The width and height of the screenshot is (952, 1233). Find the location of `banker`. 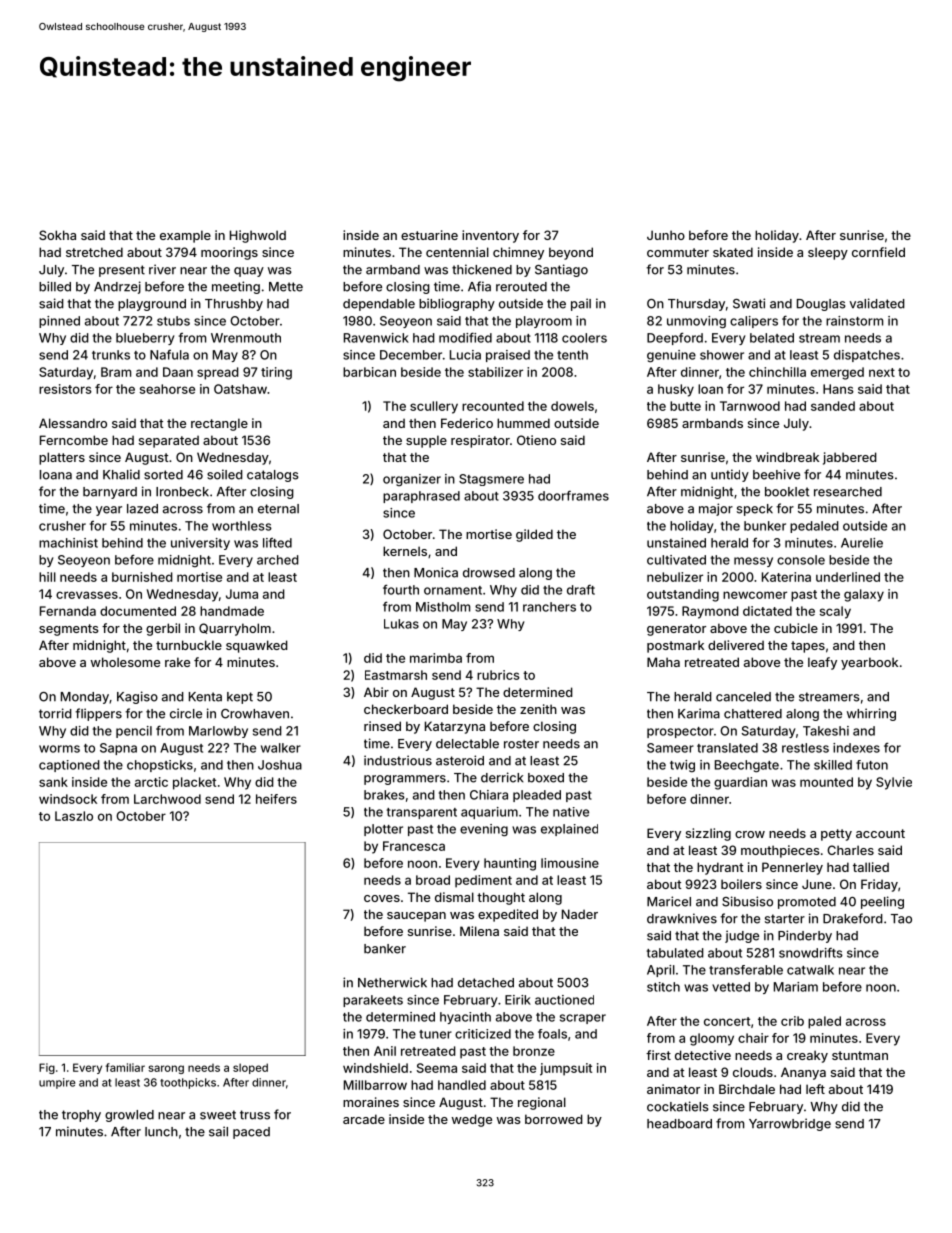

banker is located at coordinates (385, 949).
